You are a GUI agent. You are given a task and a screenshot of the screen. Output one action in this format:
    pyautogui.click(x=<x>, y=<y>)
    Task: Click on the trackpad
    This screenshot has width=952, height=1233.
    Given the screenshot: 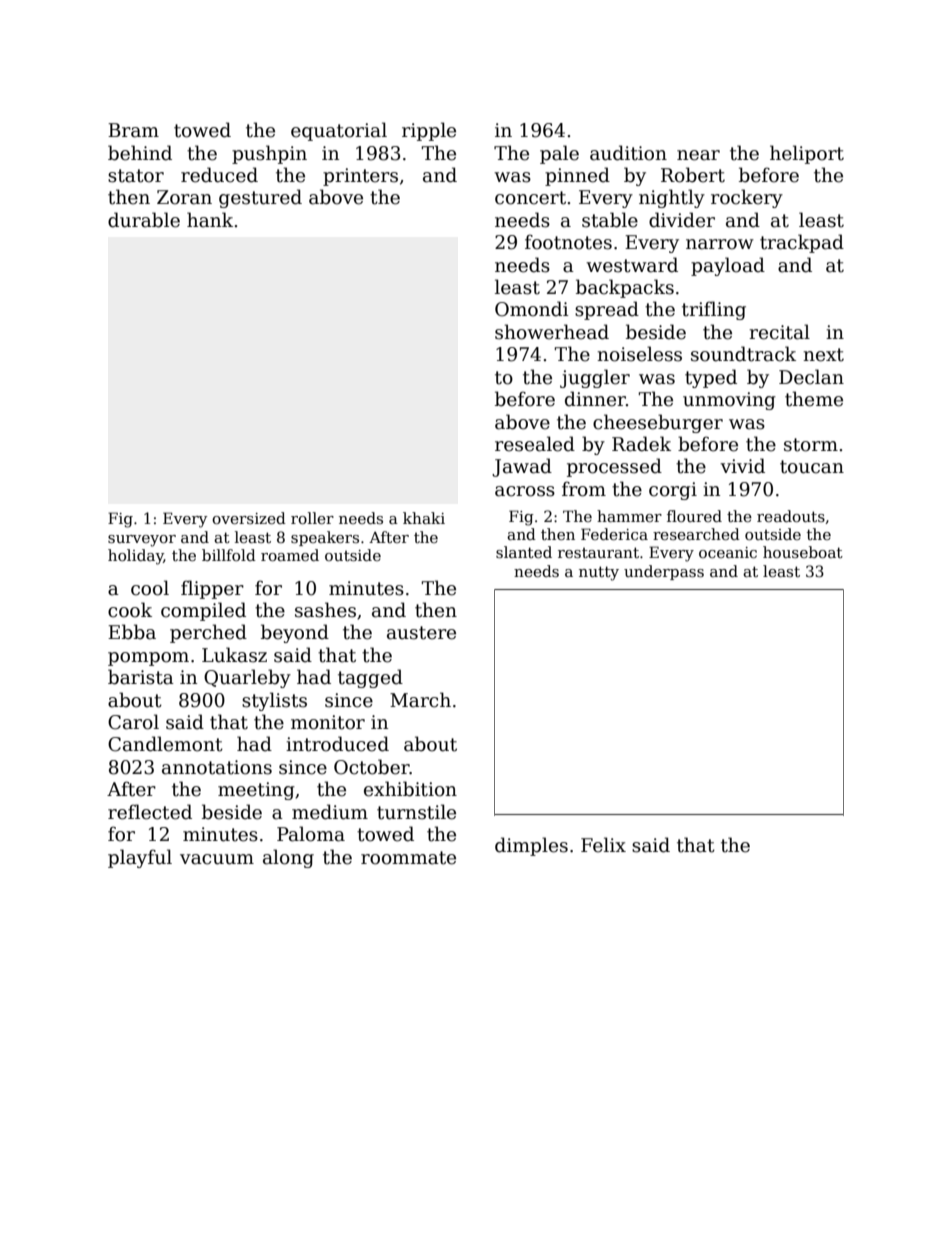 What is the action you would take?
    pyautogui.click(x=802, y=243)
